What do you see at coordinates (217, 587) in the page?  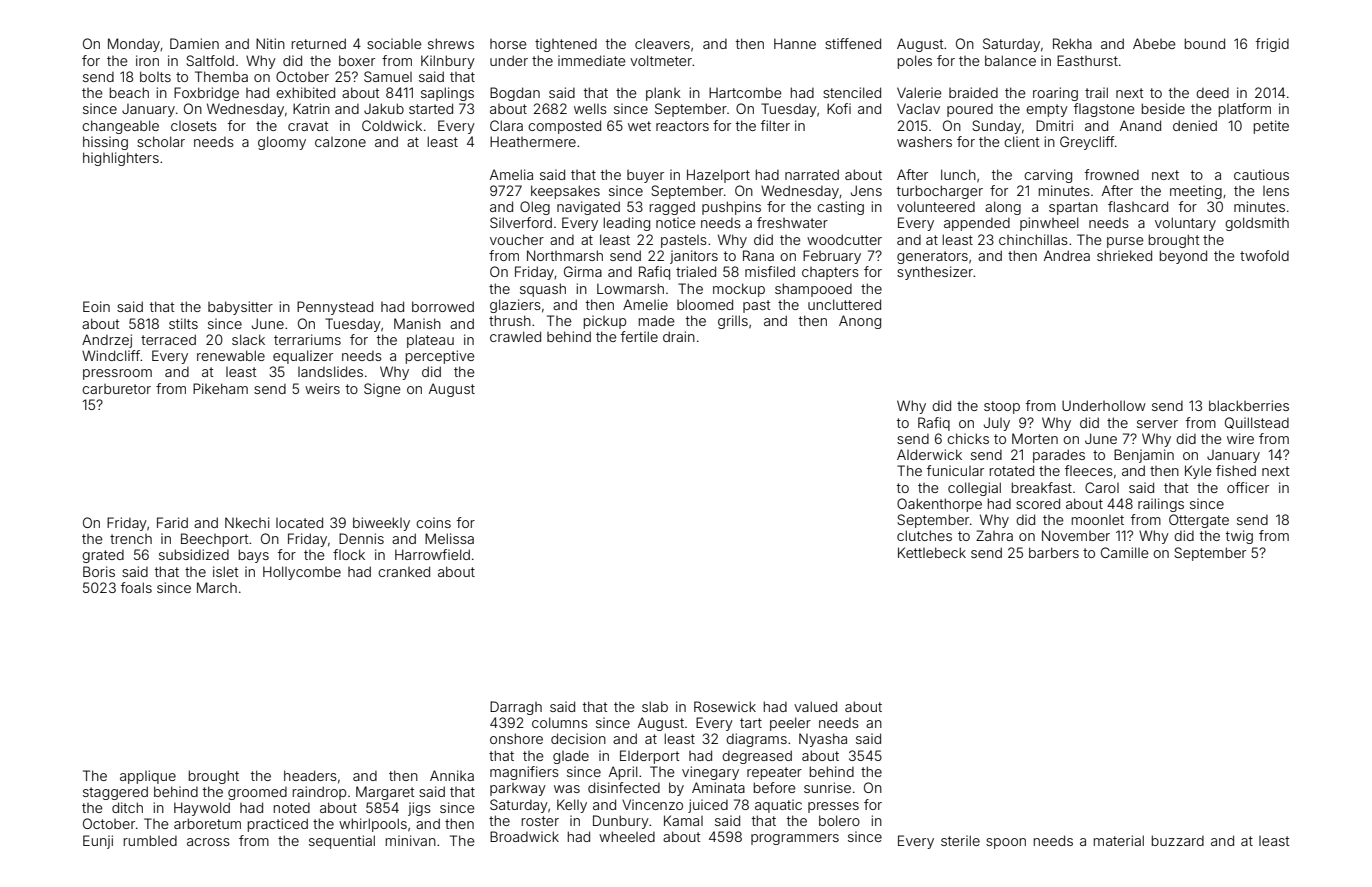 I see `March` at bounding box center [217, 587].
